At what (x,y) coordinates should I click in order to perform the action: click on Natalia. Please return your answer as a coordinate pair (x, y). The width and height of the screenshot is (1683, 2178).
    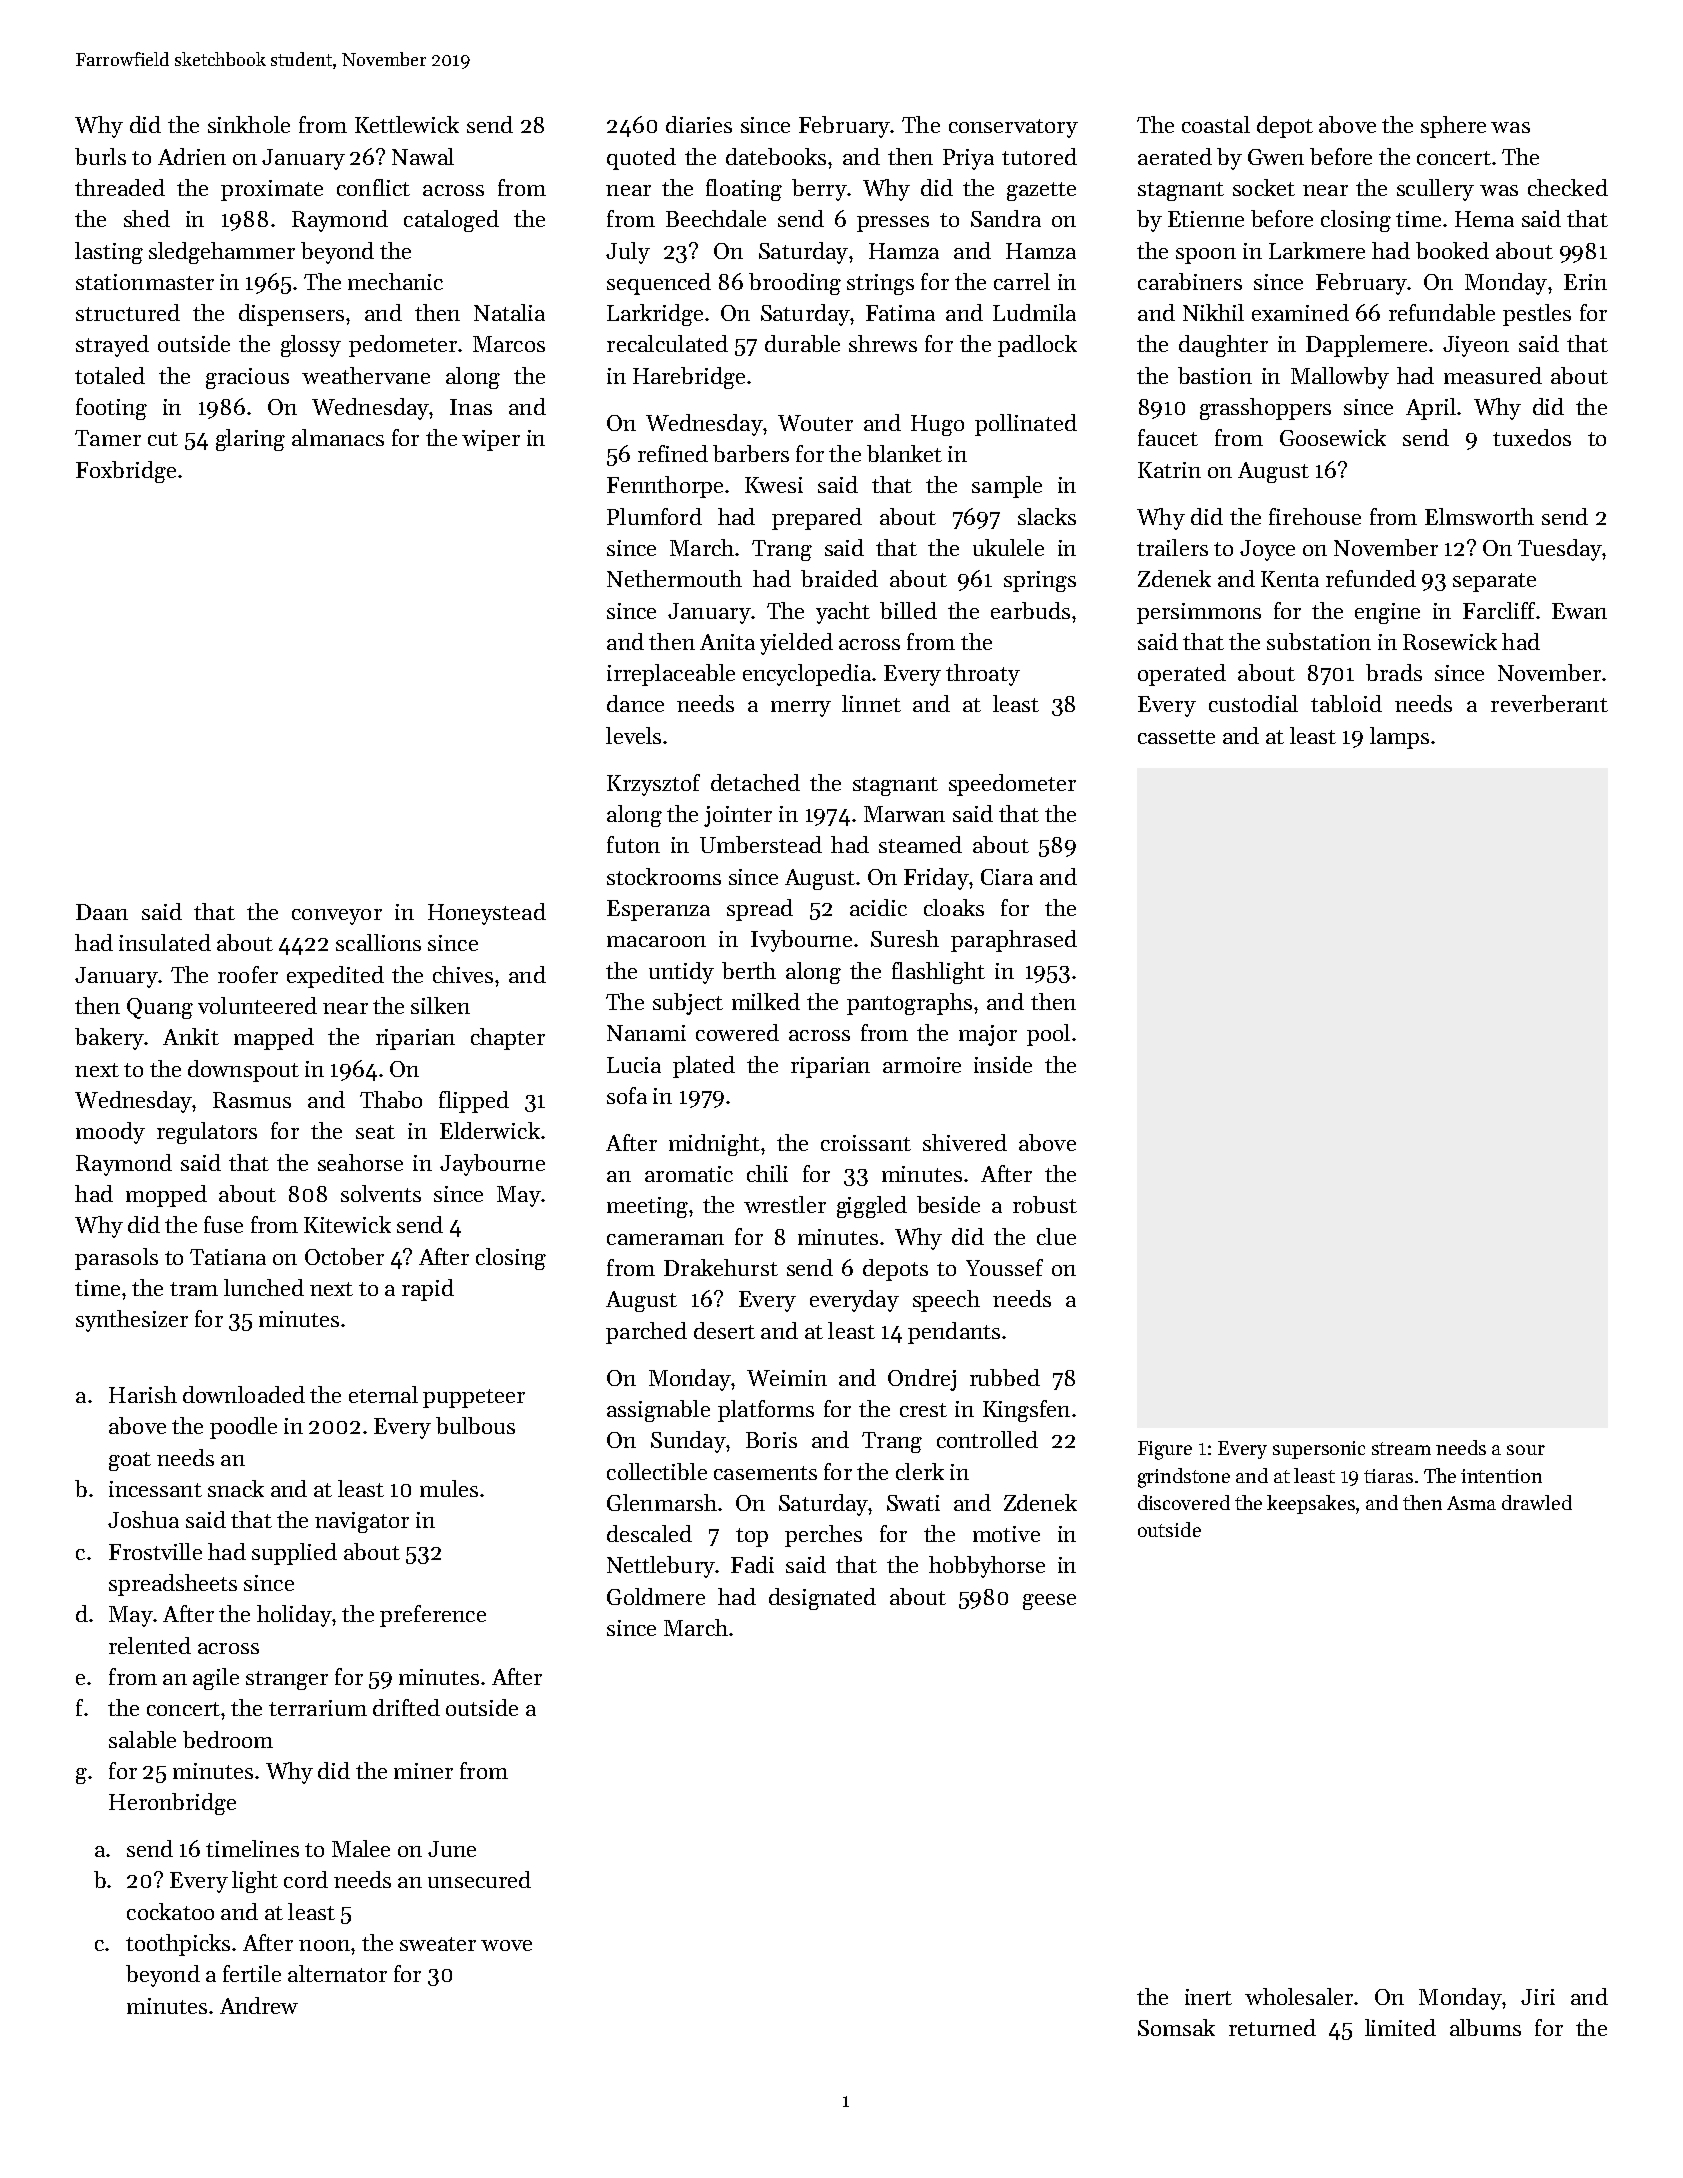
    Looking at the image, I should click on (509, 312).
